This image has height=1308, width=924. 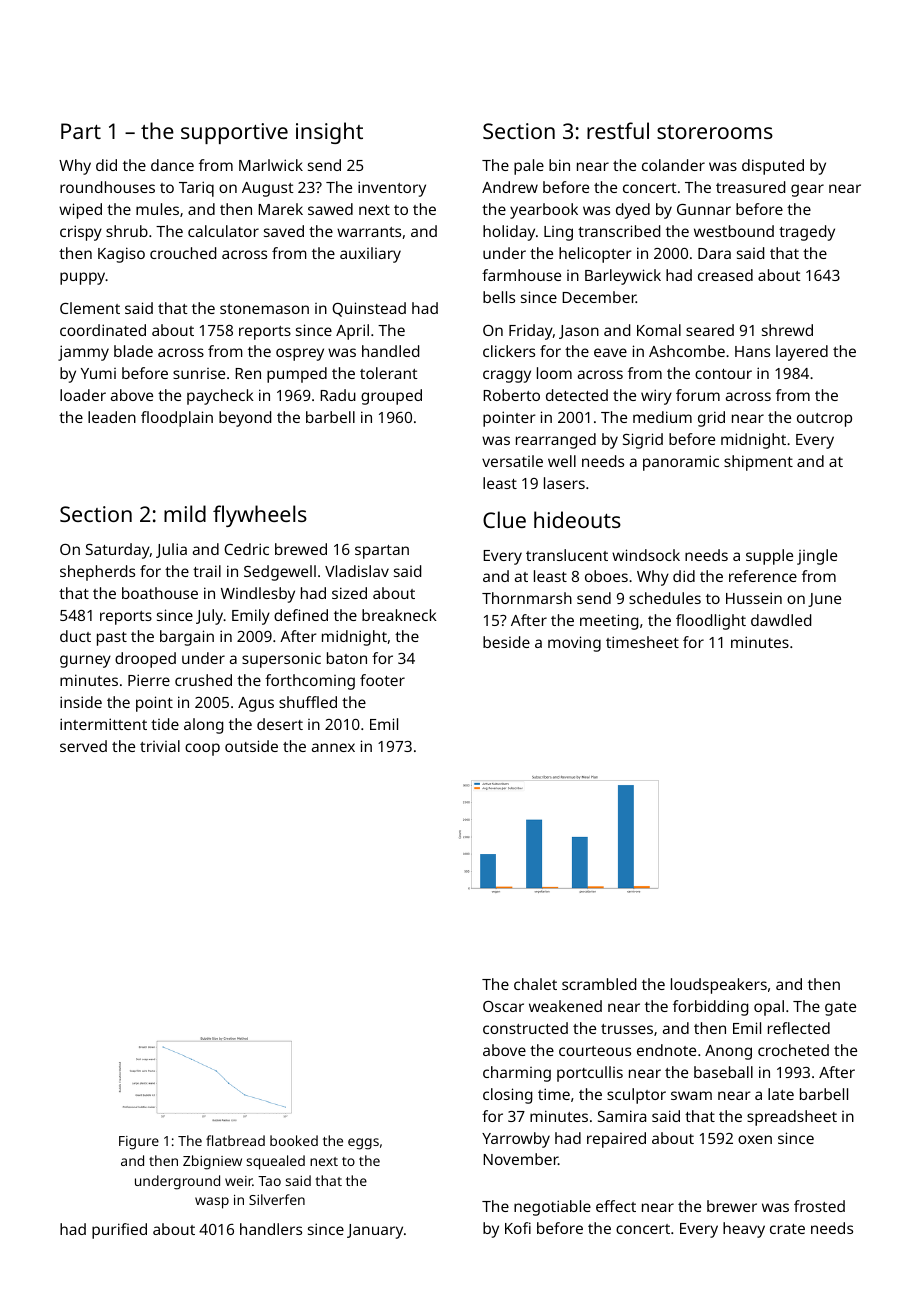 I want to click on inventory, so click(x=392, y=189).
